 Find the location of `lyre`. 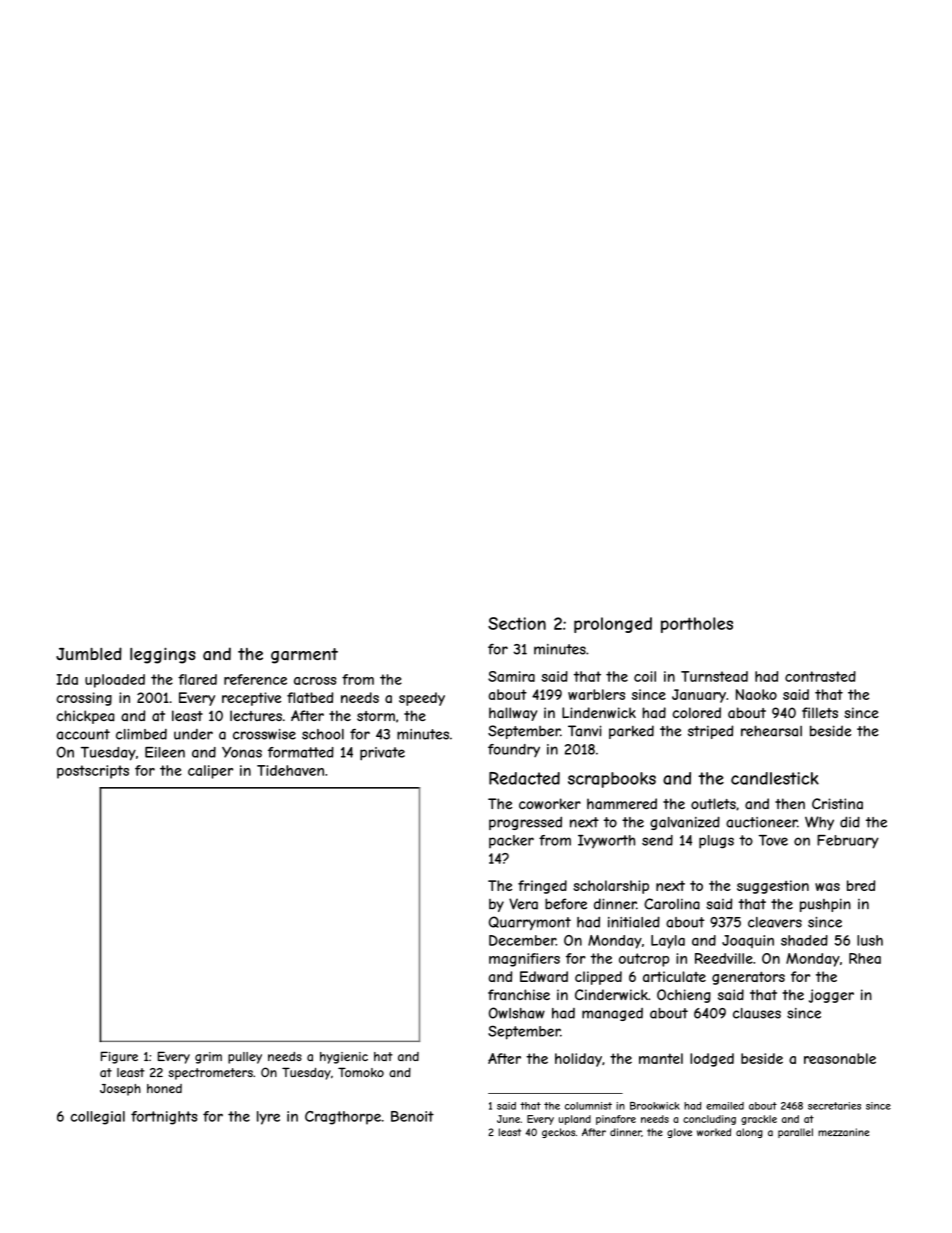

lyre is located at coordinates (268, 1118).
